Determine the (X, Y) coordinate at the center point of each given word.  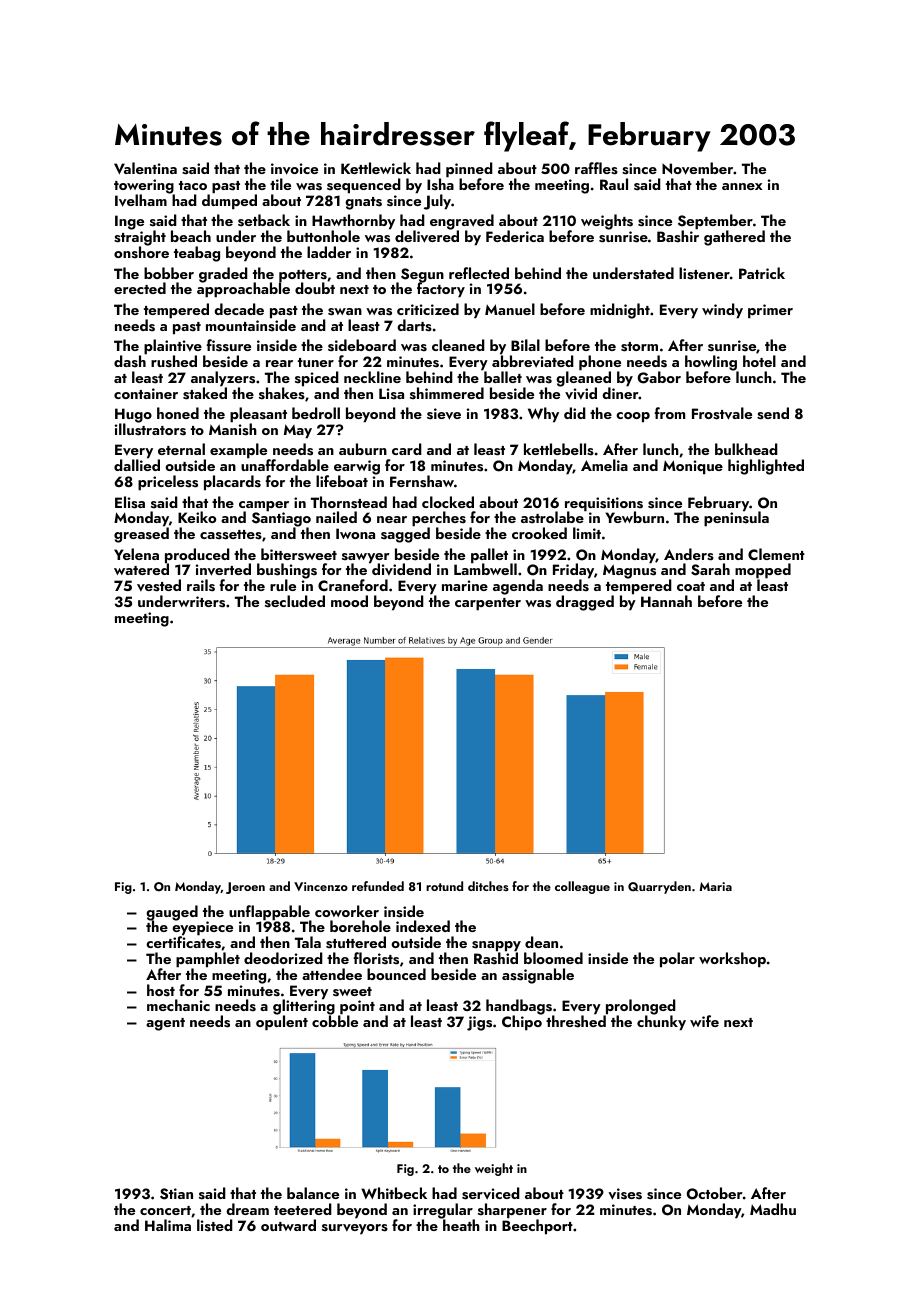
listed (215, 1225)
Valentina (145, 168)
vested (159, 585)
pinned (469, 170)
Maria (715, 886)
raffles (596, 168)
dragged (585, 603)
